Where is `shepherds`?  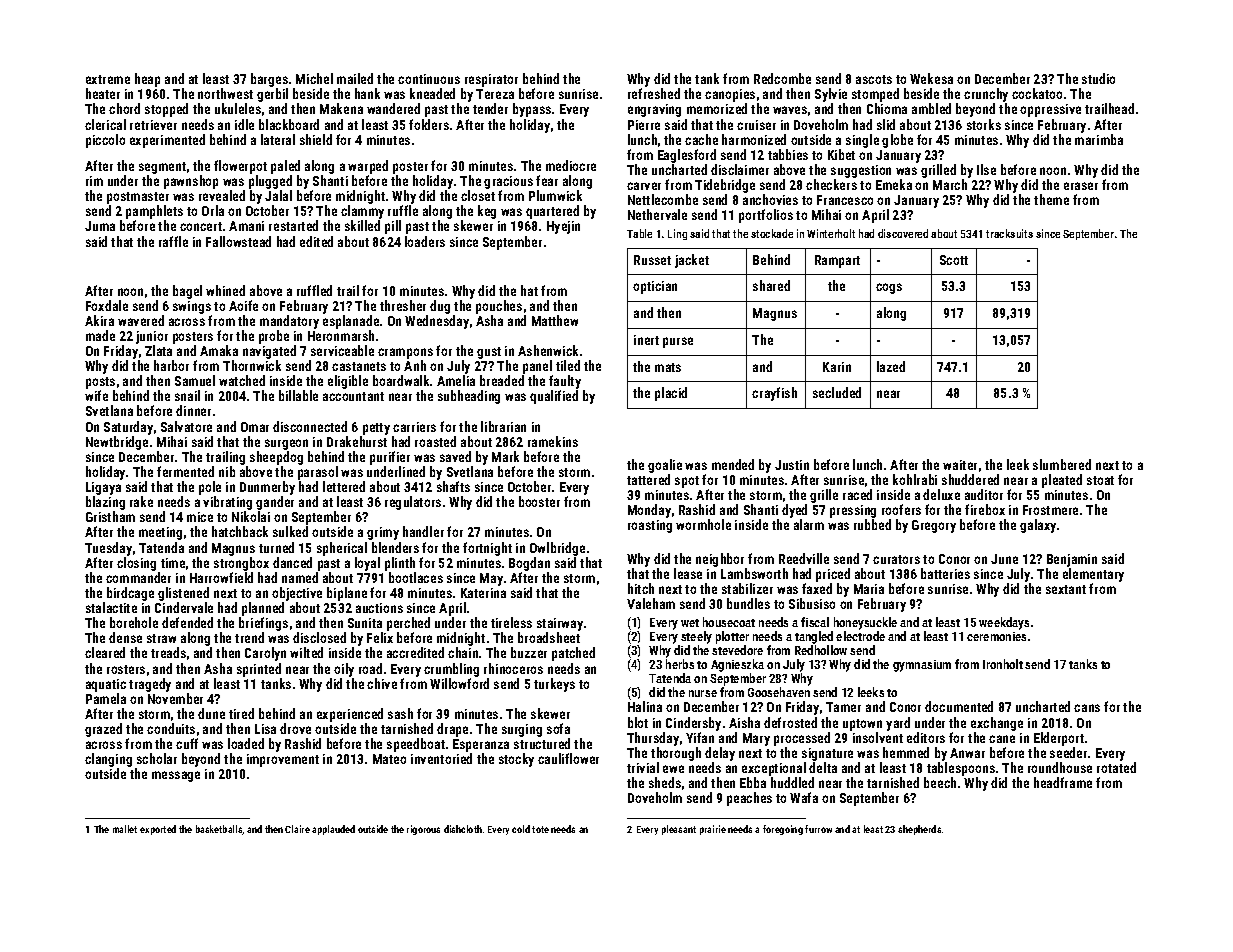
shepherds is located at coordinates (919, 830).
